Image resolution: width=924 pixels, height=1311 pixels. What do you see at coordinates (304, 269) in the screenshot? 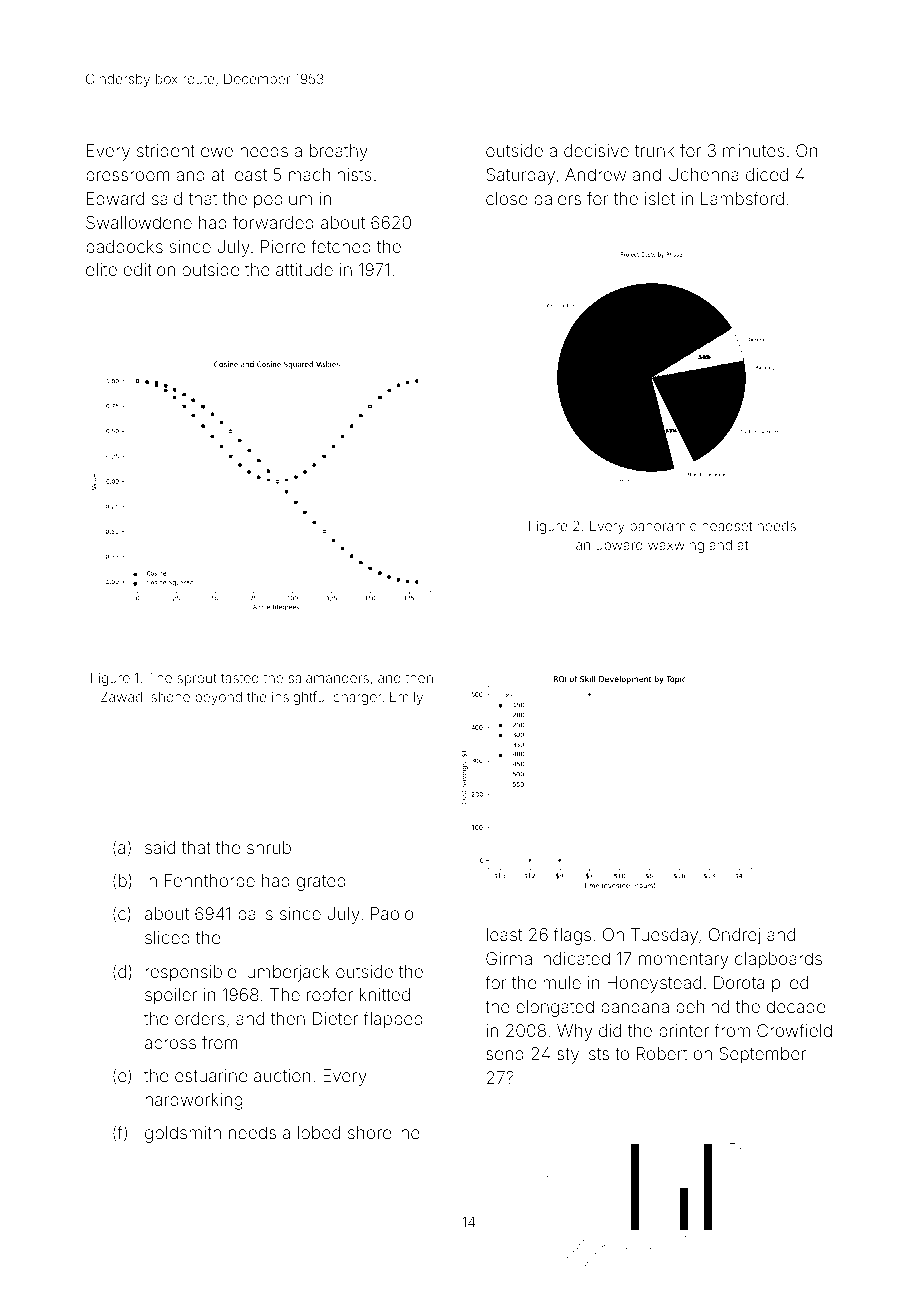
I see `attitude` at bounding box center [304, 269].
